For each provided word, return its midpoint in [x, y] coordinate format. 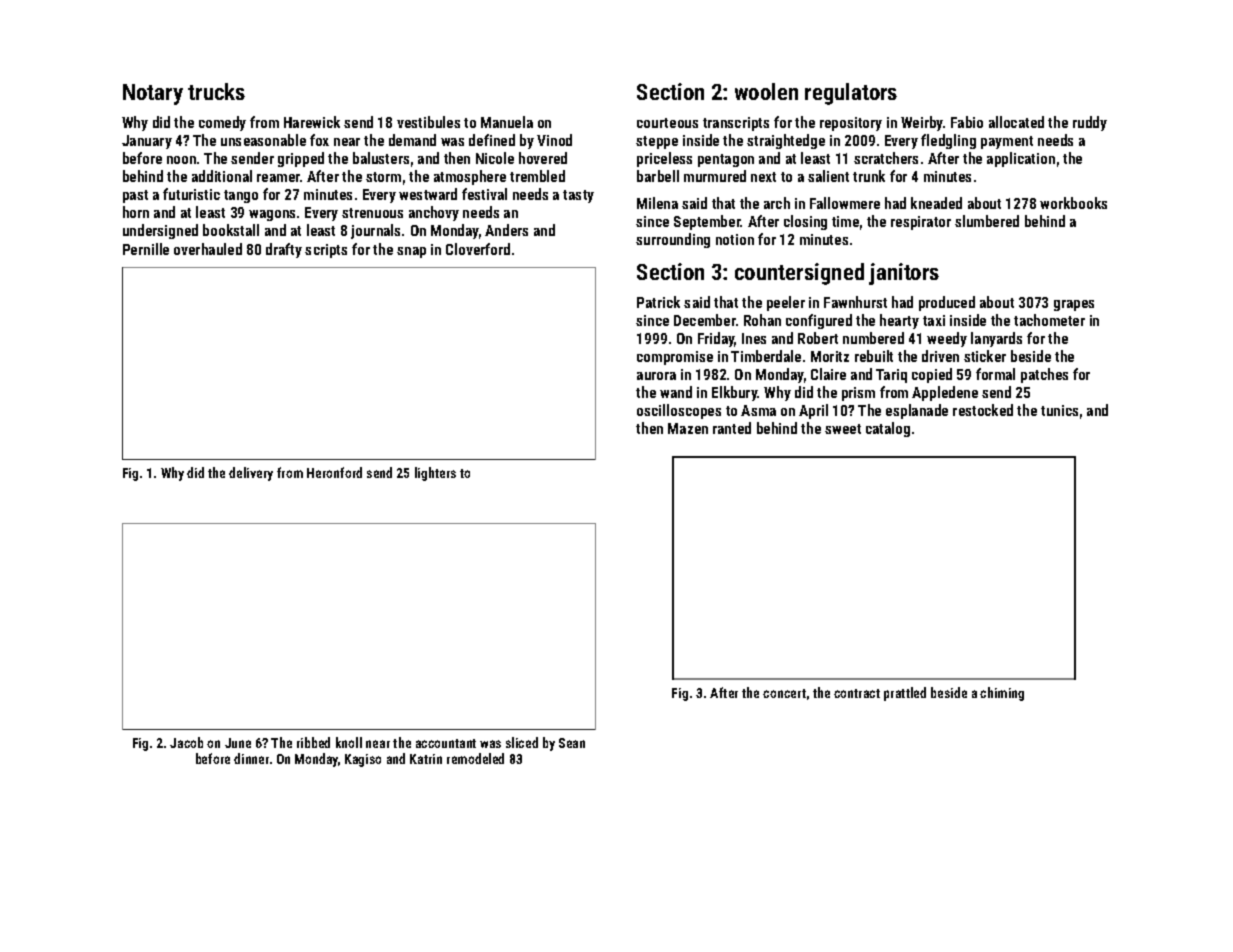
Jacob [186, 742]
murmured [715, 176]
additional [222, 176]
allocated [1016, 122]
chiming [1002, 694]
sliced [522, 742]
